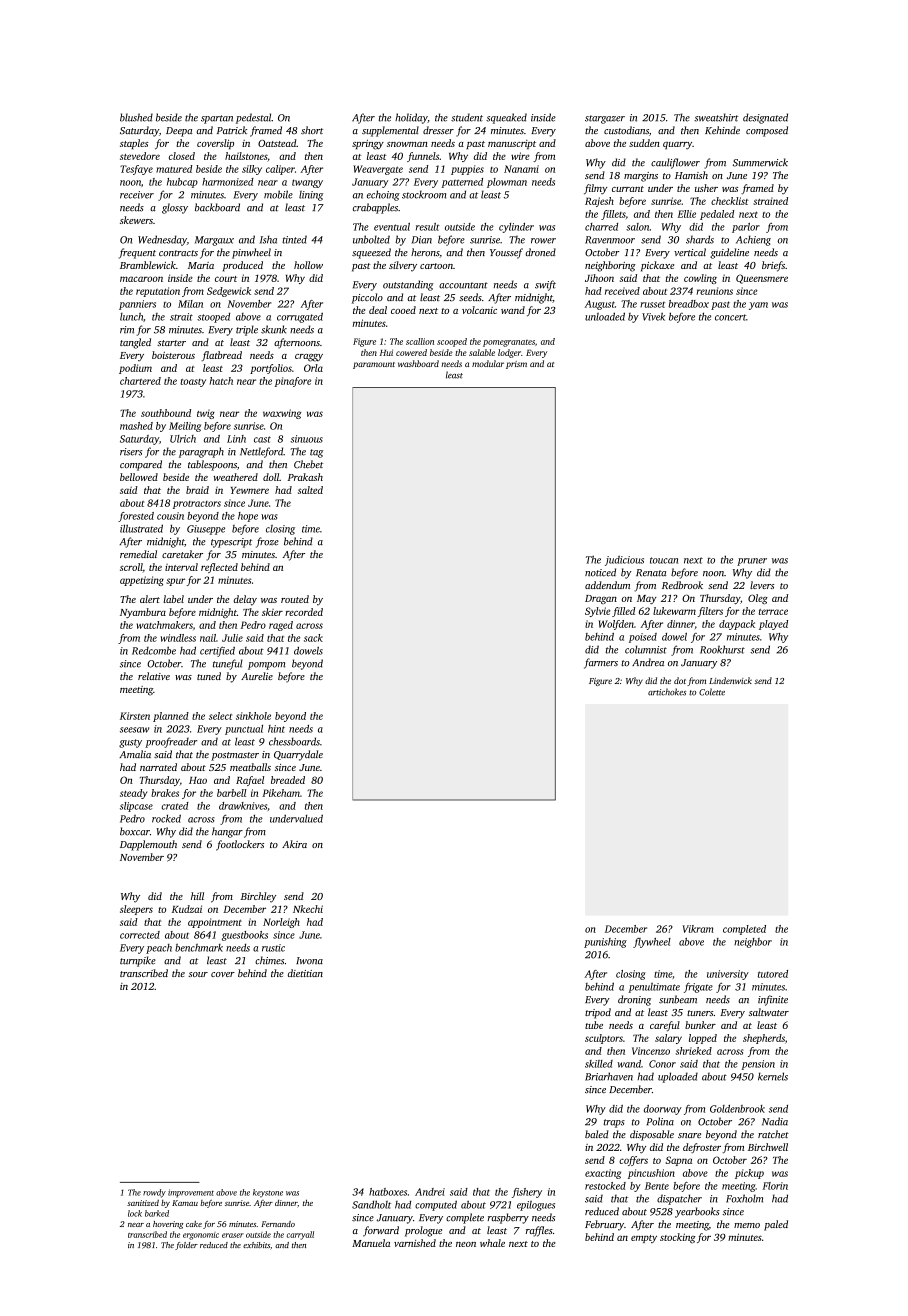  Describe the element at coordinates (140, 381) in the document. I see `chartered` at that location.
